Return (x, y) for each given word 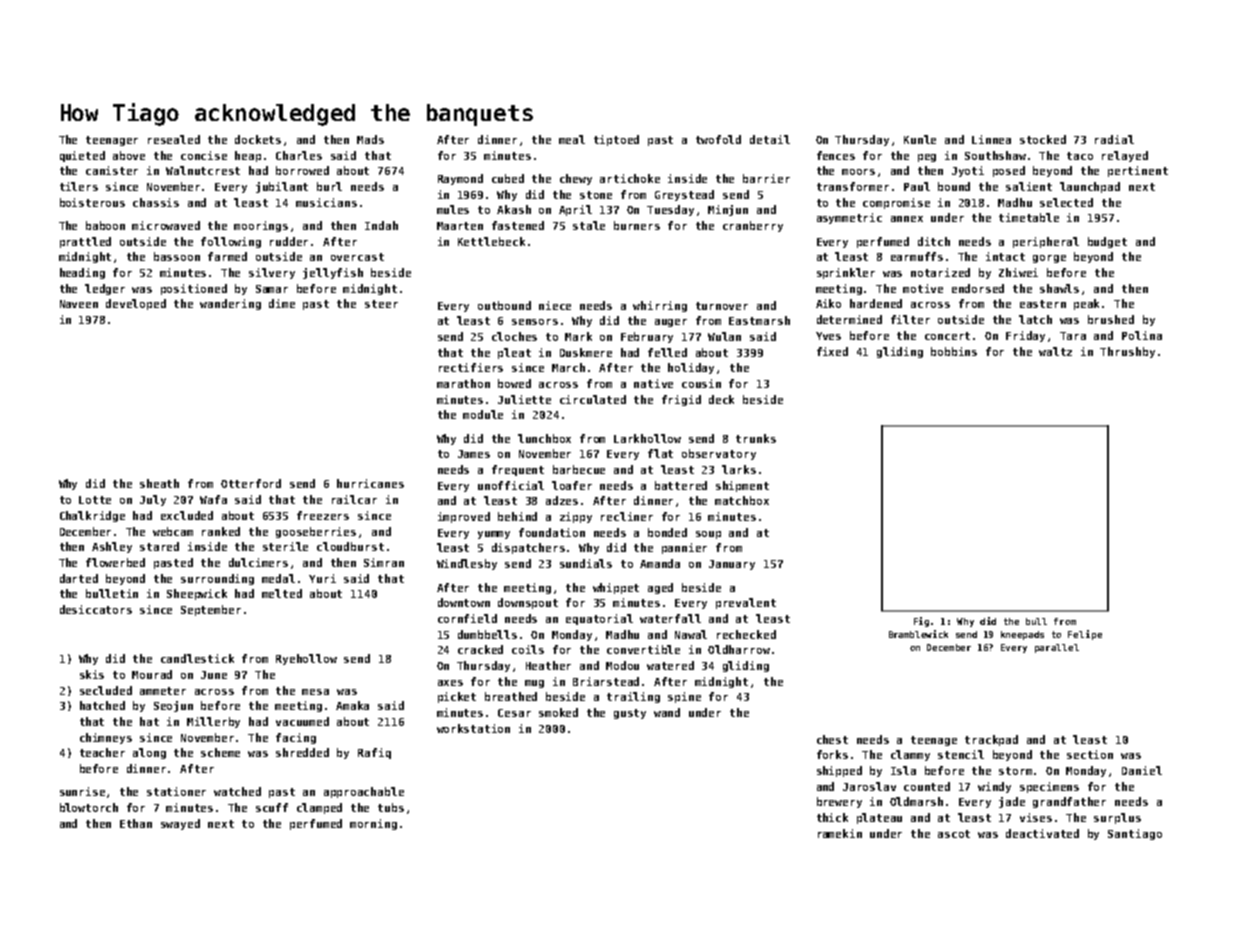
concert (947, 336)
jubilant (282, 187)
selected (1066, 202)
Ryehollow (306, 659)
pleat (514, 353)
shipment (742, 486)
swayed (180, 824)
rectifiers (471, 367)
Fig (921, 622)
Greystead (684, 195)
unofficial (511, 485)
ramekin (840, 833)
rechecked (746, 634)
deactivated (1042, 833)
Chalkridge (92, 516)
